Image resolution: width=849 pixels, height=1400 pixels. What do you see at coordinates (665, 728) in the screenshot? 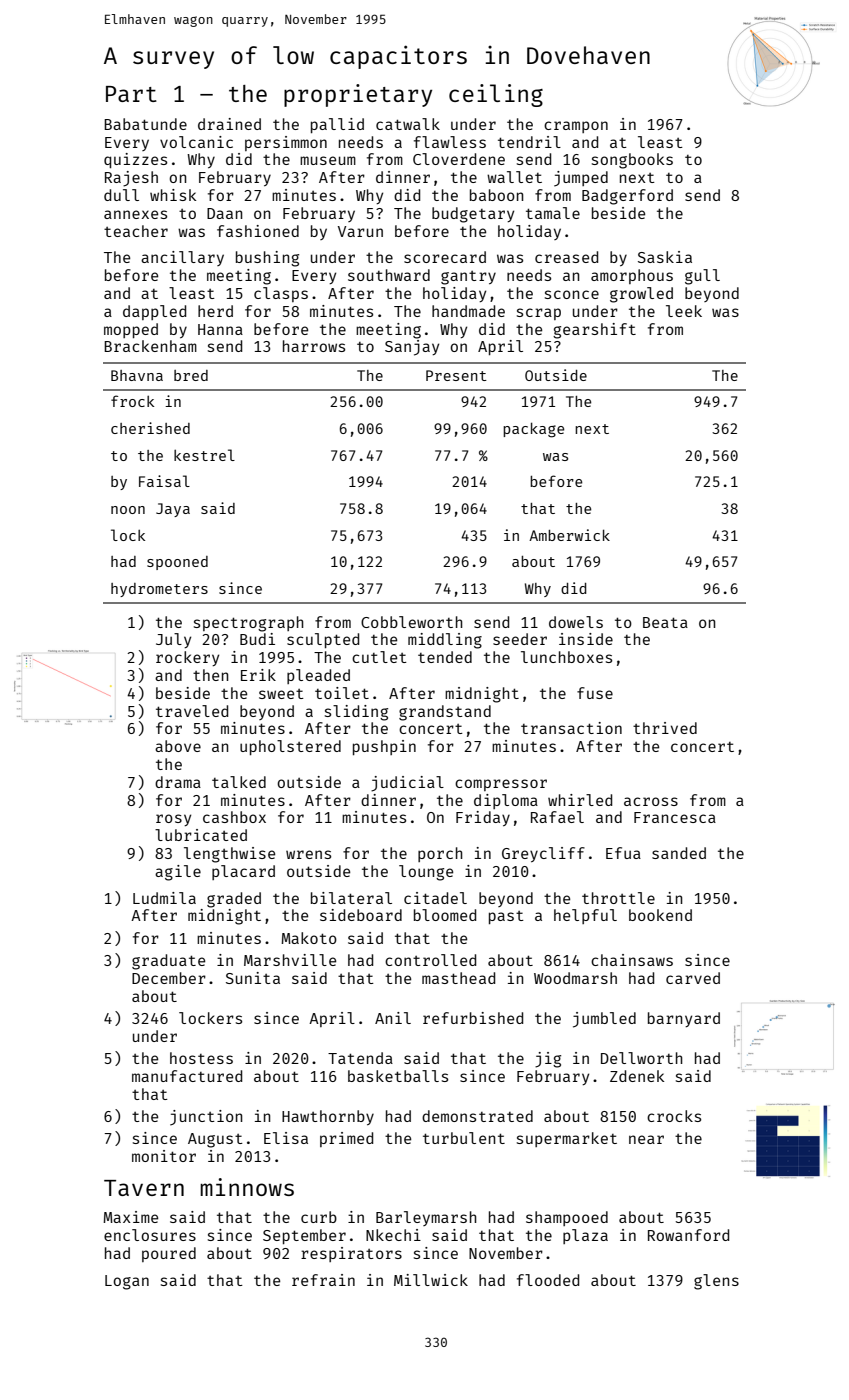
I see `thrived` at bounding box center [665, 728].
